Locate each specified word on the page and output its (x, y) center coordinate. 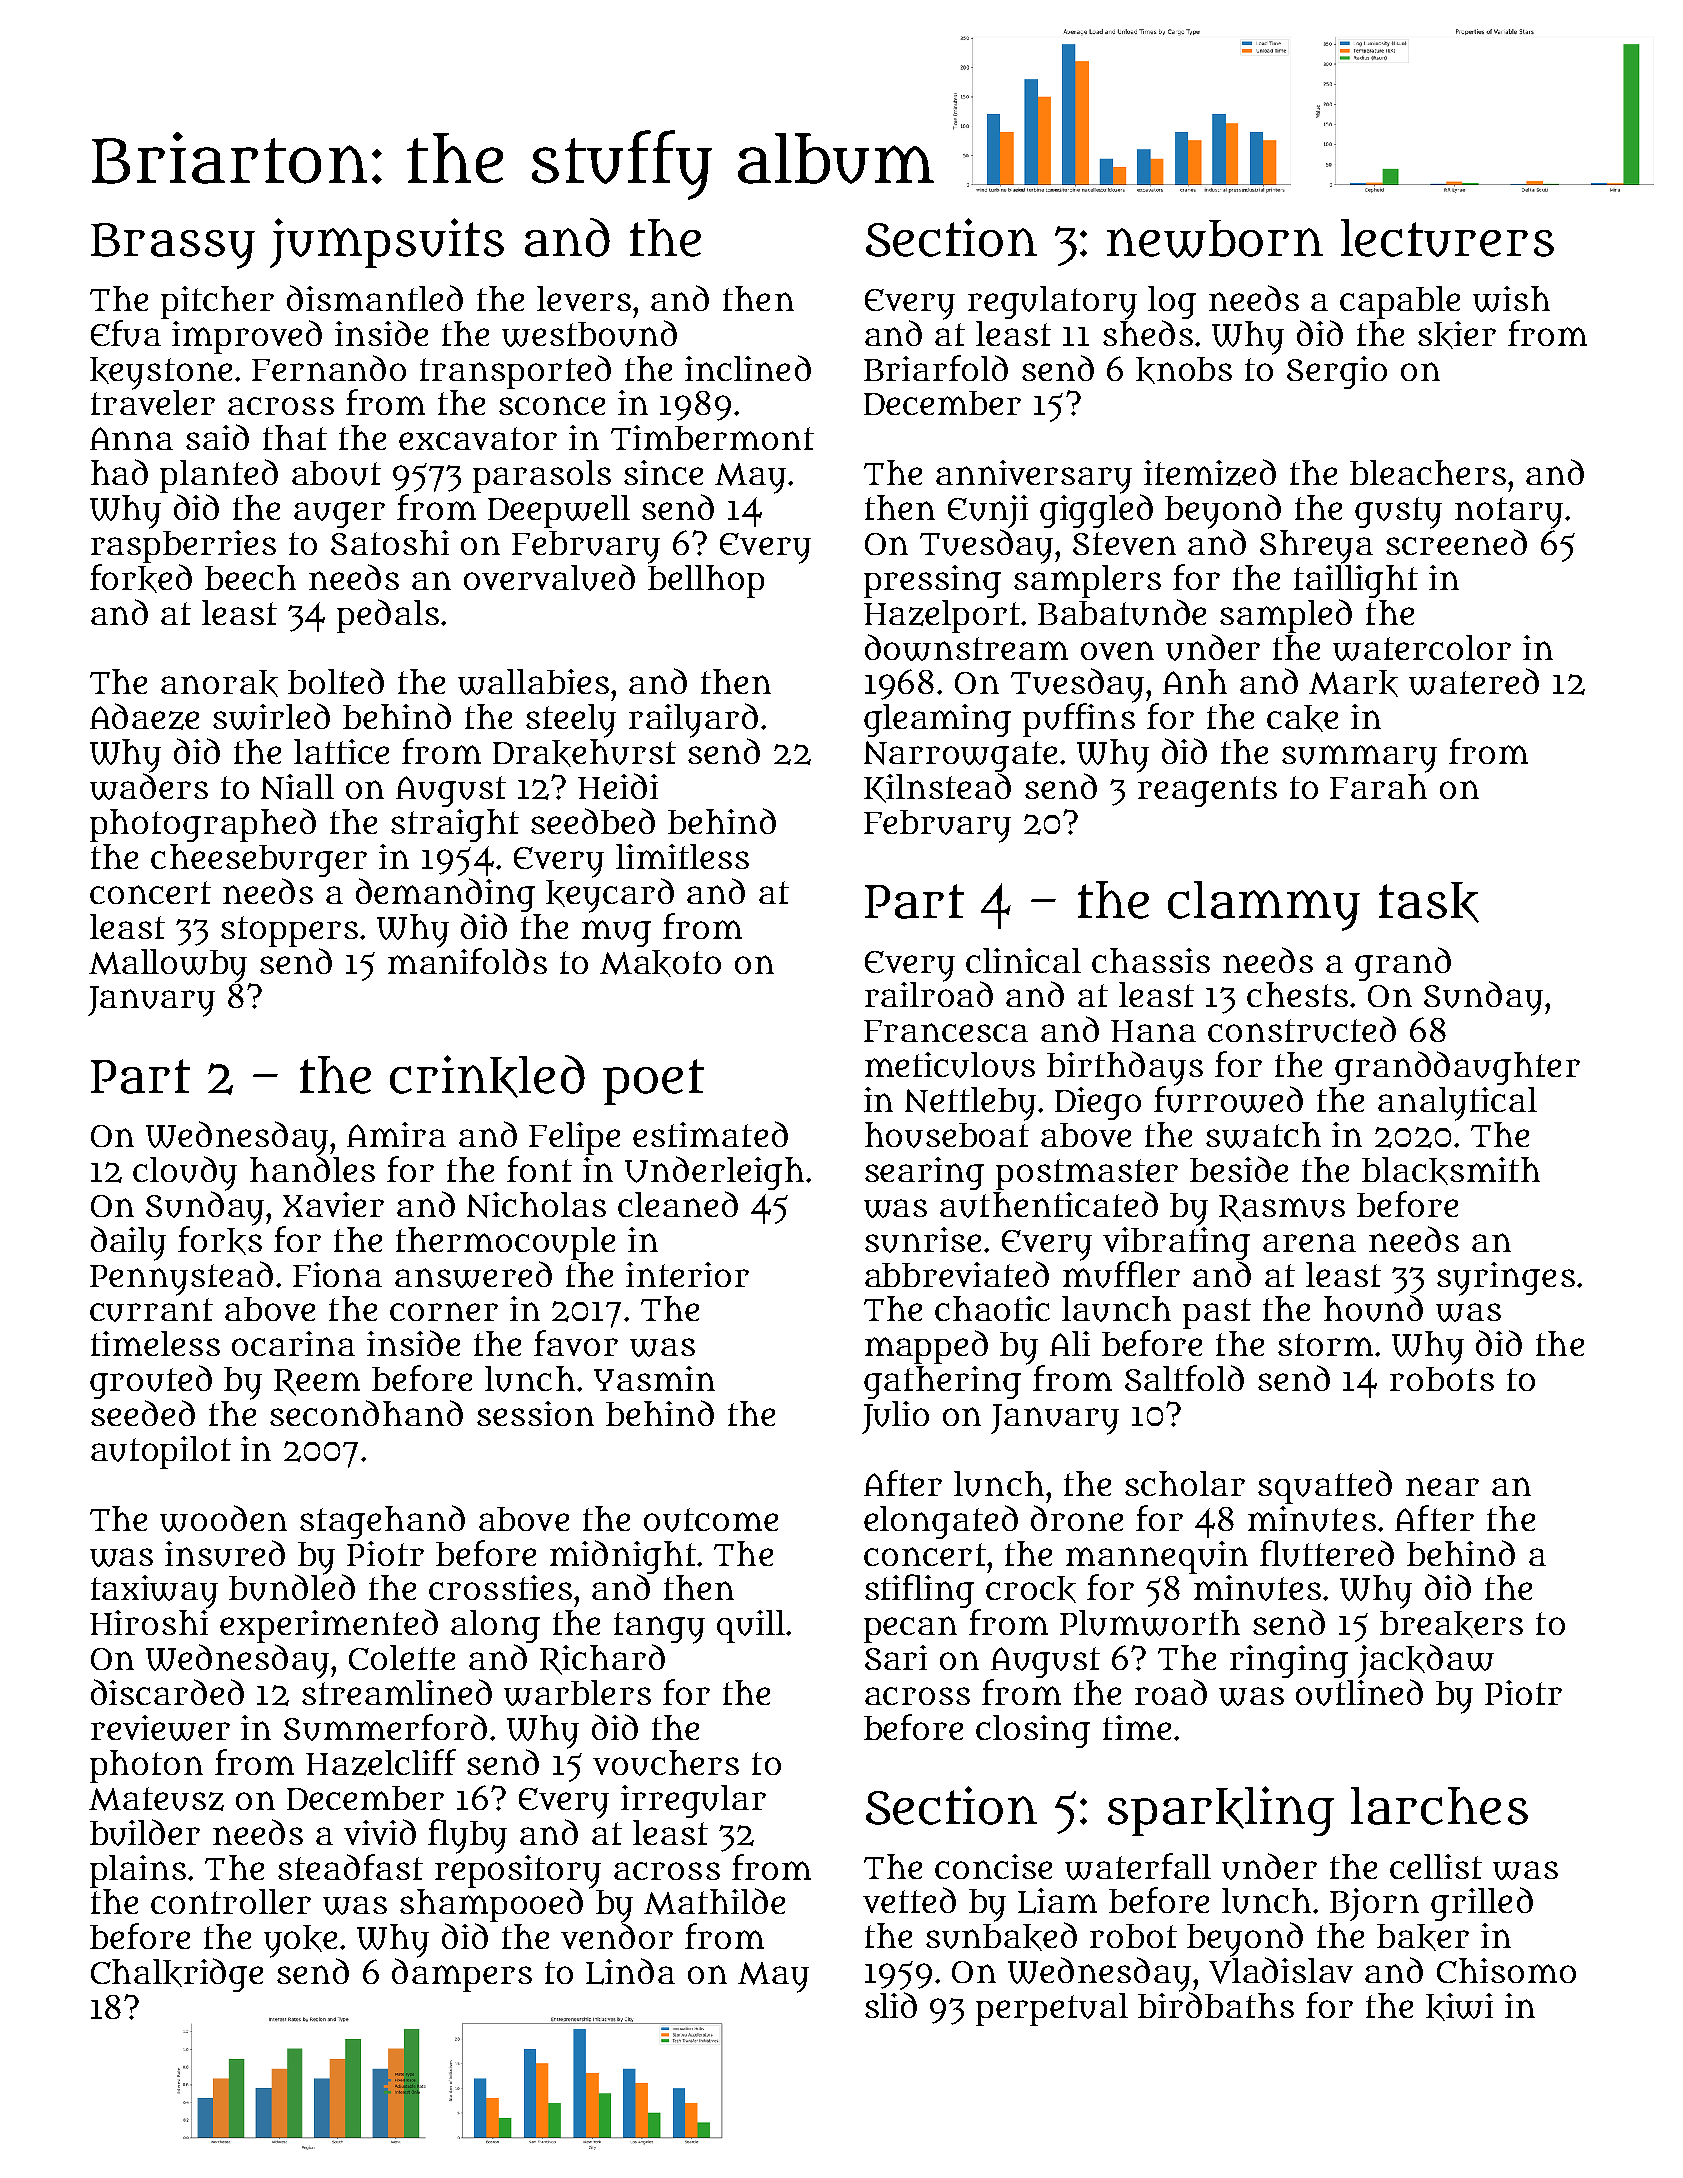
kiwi (1459, 2007)
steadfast (350, 1867)
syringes (1506, 1279)
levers (584, 298)
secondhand (366, 1413)
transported (515, 372)
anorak (219, 683)
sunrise (923, 1240)
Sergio (1337, 372)
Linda (630, 1971)
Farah (1378, 786)
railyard (693, 720)
